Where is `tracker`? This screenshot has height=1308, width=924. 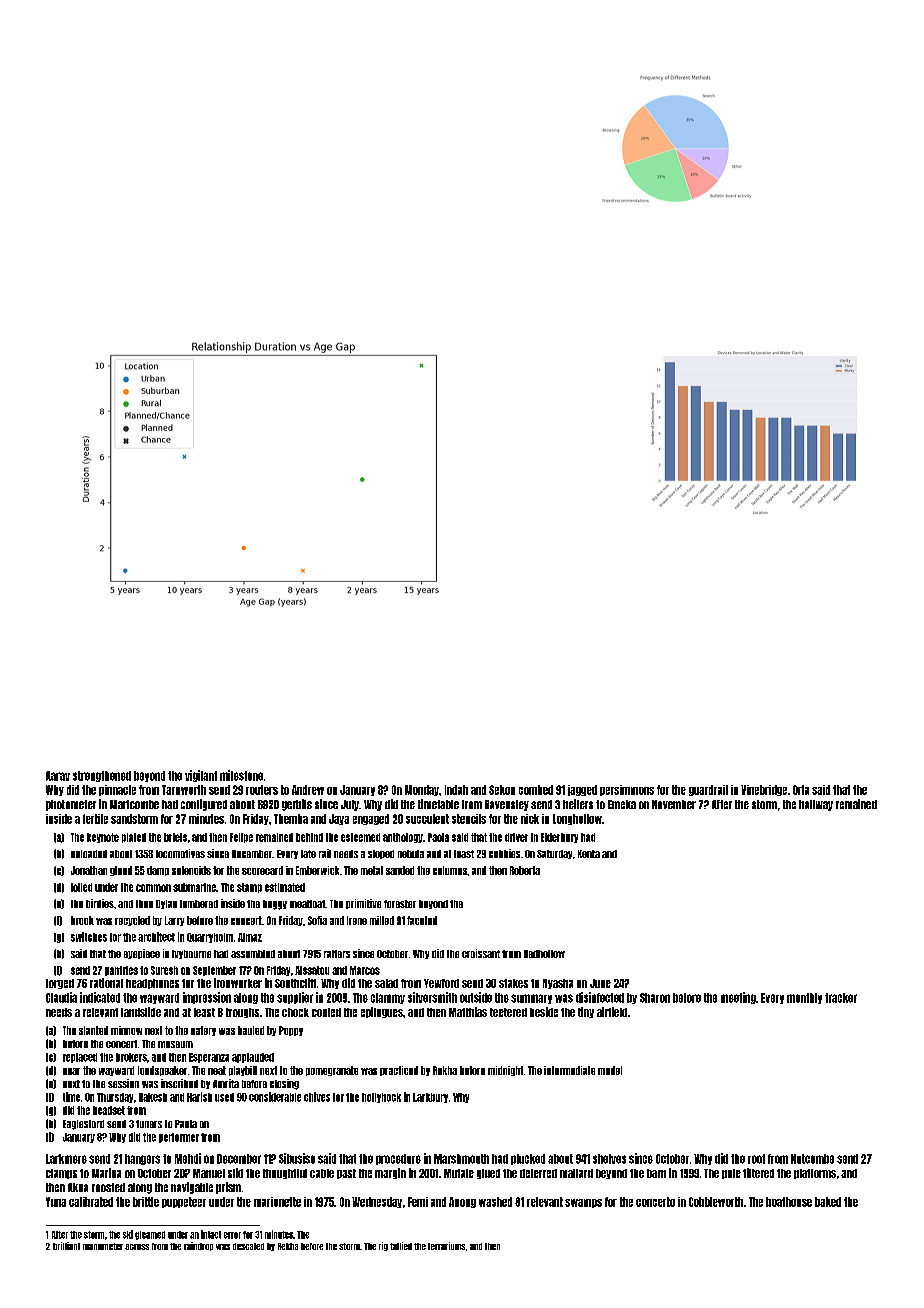
tracker is located at coordinates (841, 998).
